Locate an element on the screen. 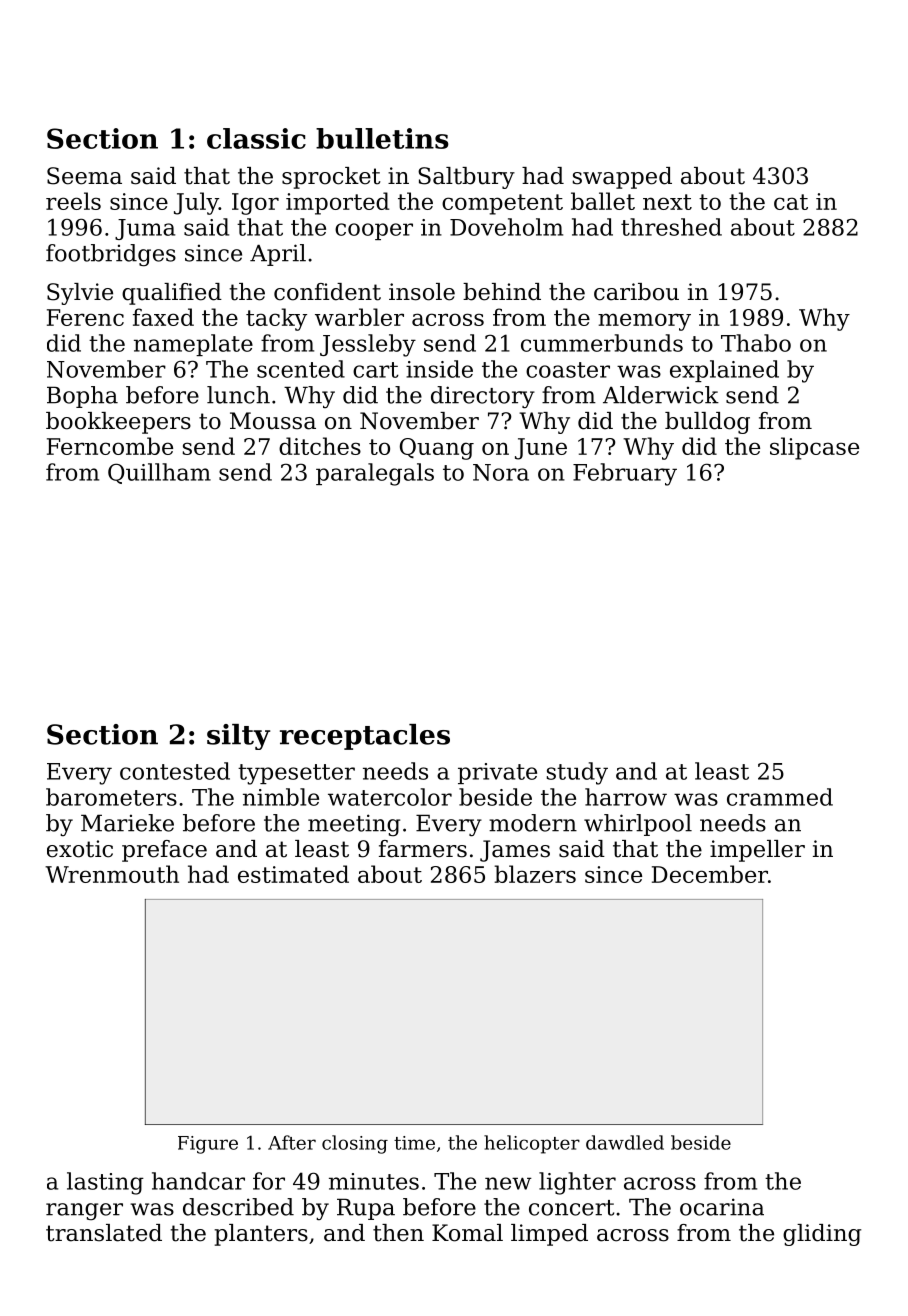 The image size is (908, 1316). classic is located at coordinates (256, 138).
